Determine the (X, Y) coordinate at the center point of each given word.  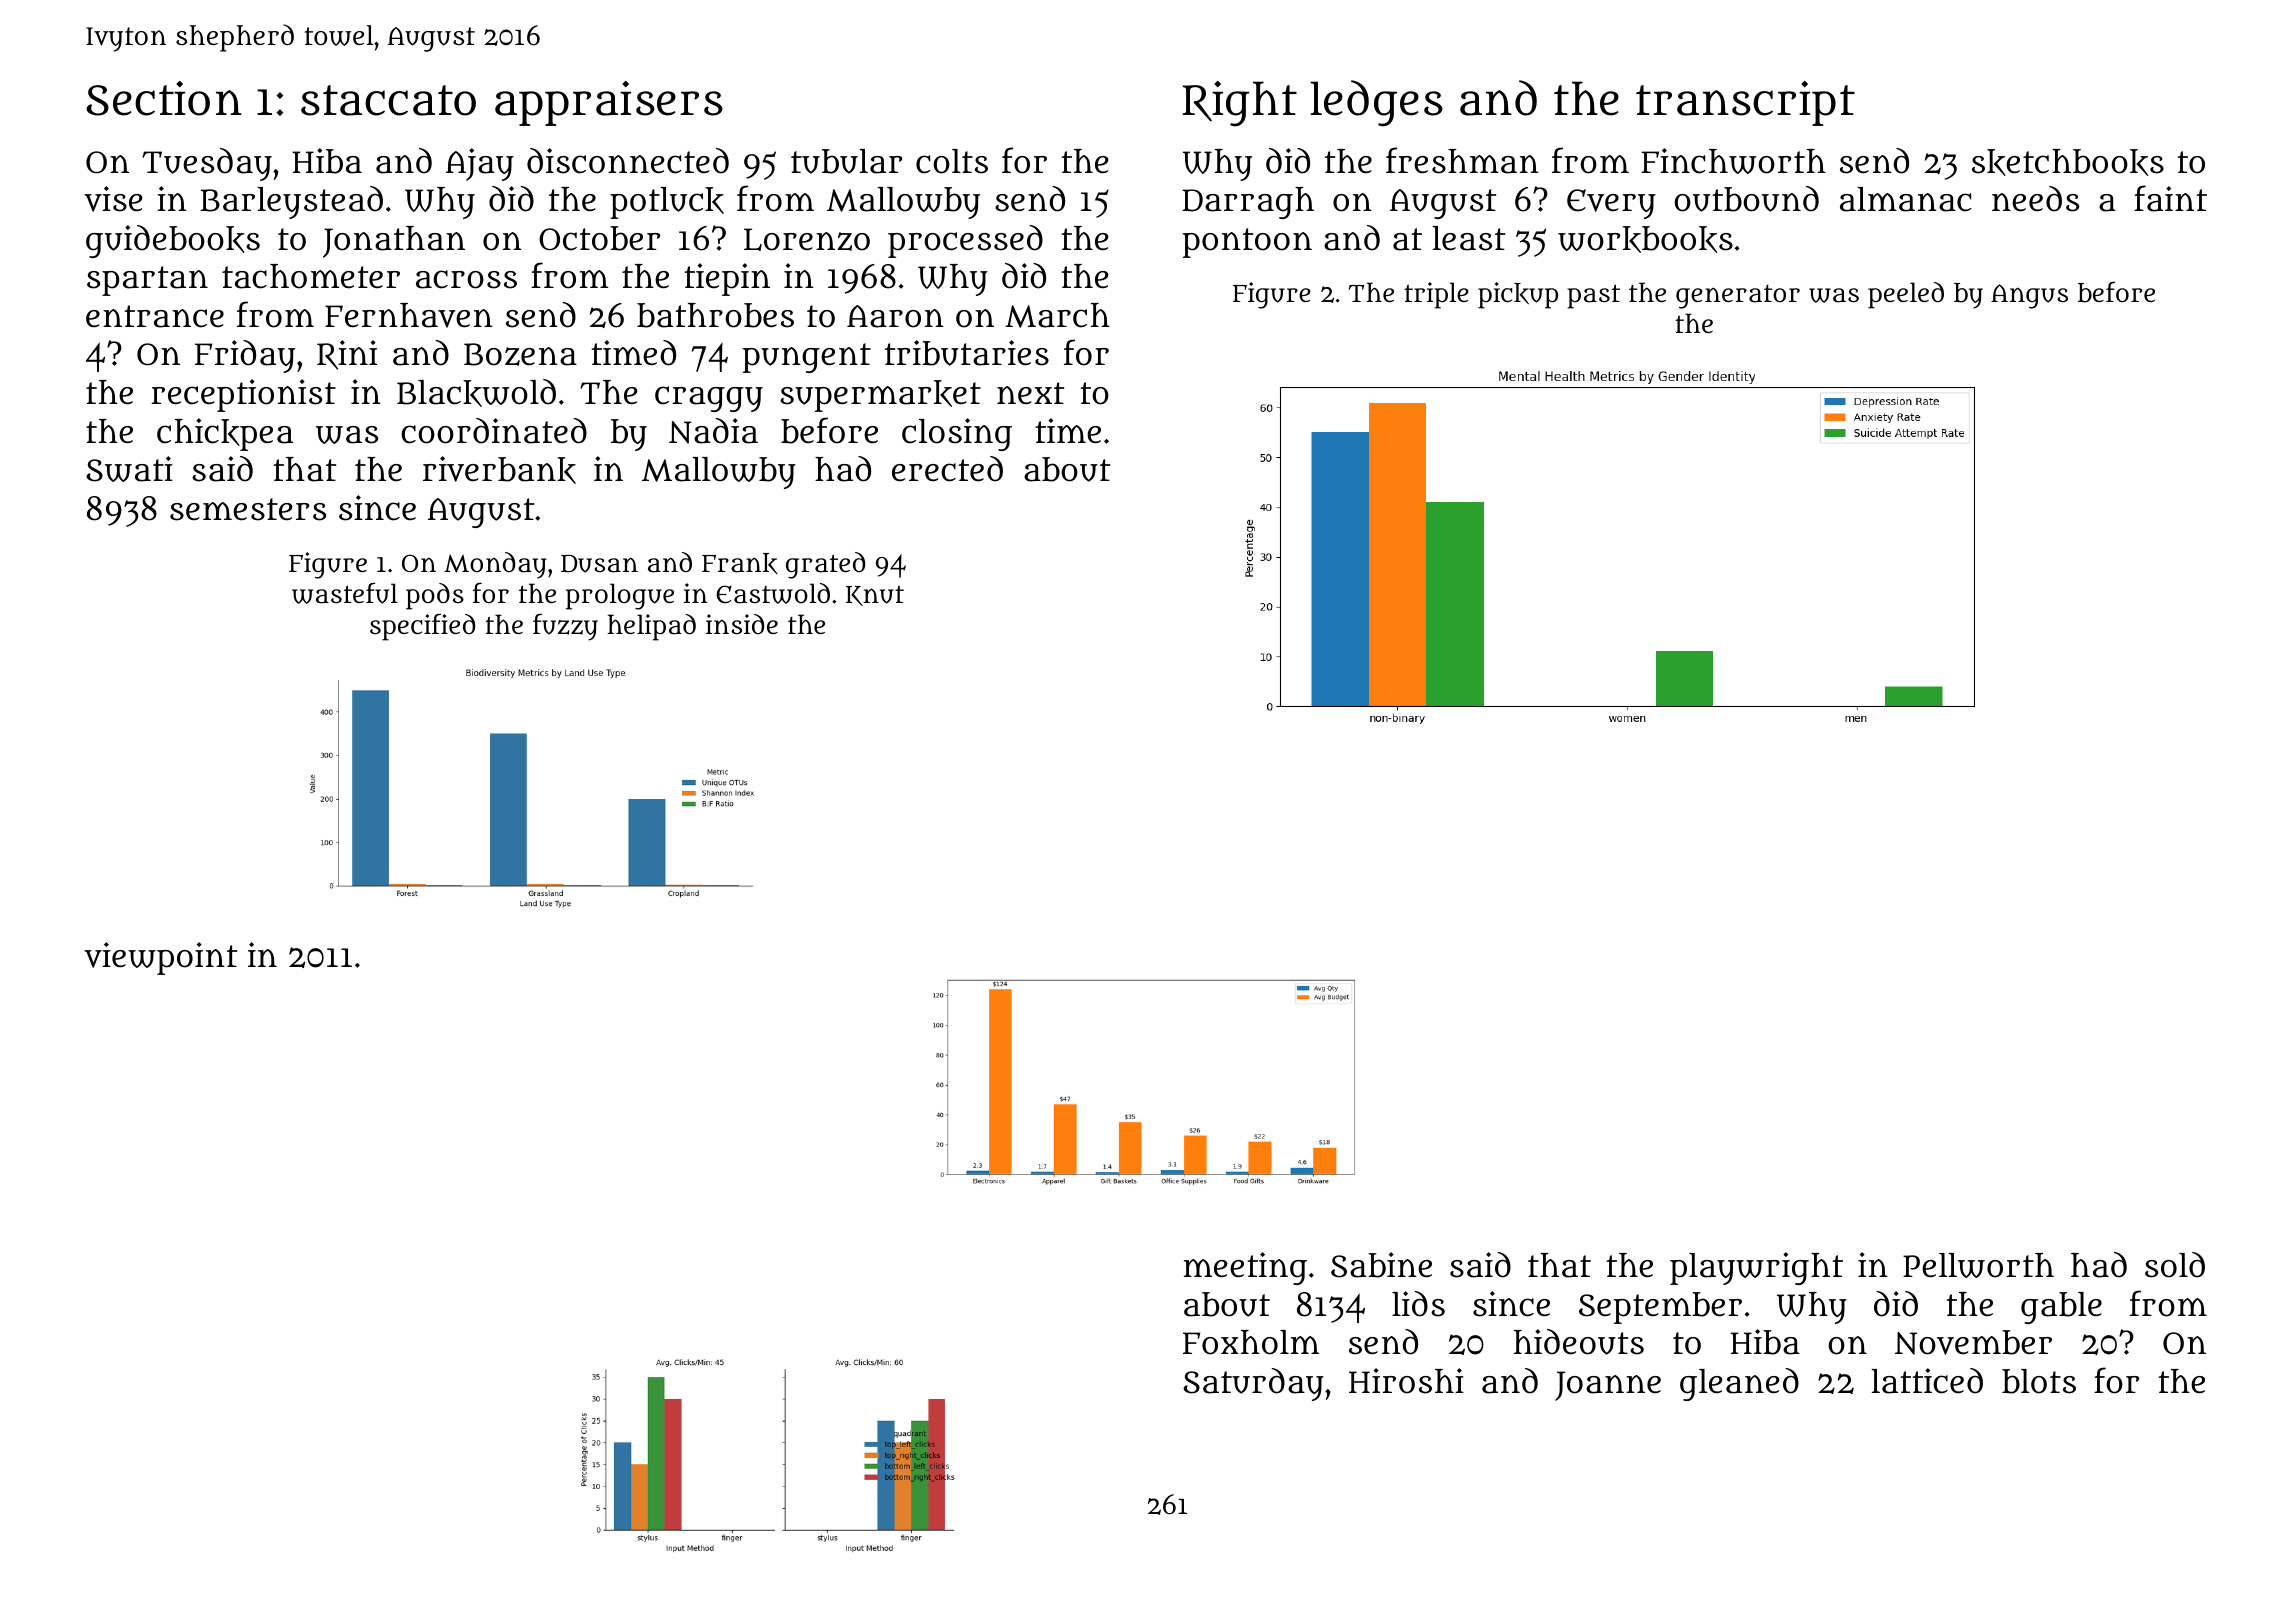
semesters (248, 509)
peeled (1906, 295)
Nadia (713, 431)
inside (742, 624)
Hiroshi (1406, 1381)
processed (965, 241)
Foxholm (1251, 1342)
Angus (2029, 296)
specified (422, 627)
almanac (1906, 199)
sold (2175, 1265)
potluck (667, 203)
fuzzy (565, 627)
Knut (875, 595)
